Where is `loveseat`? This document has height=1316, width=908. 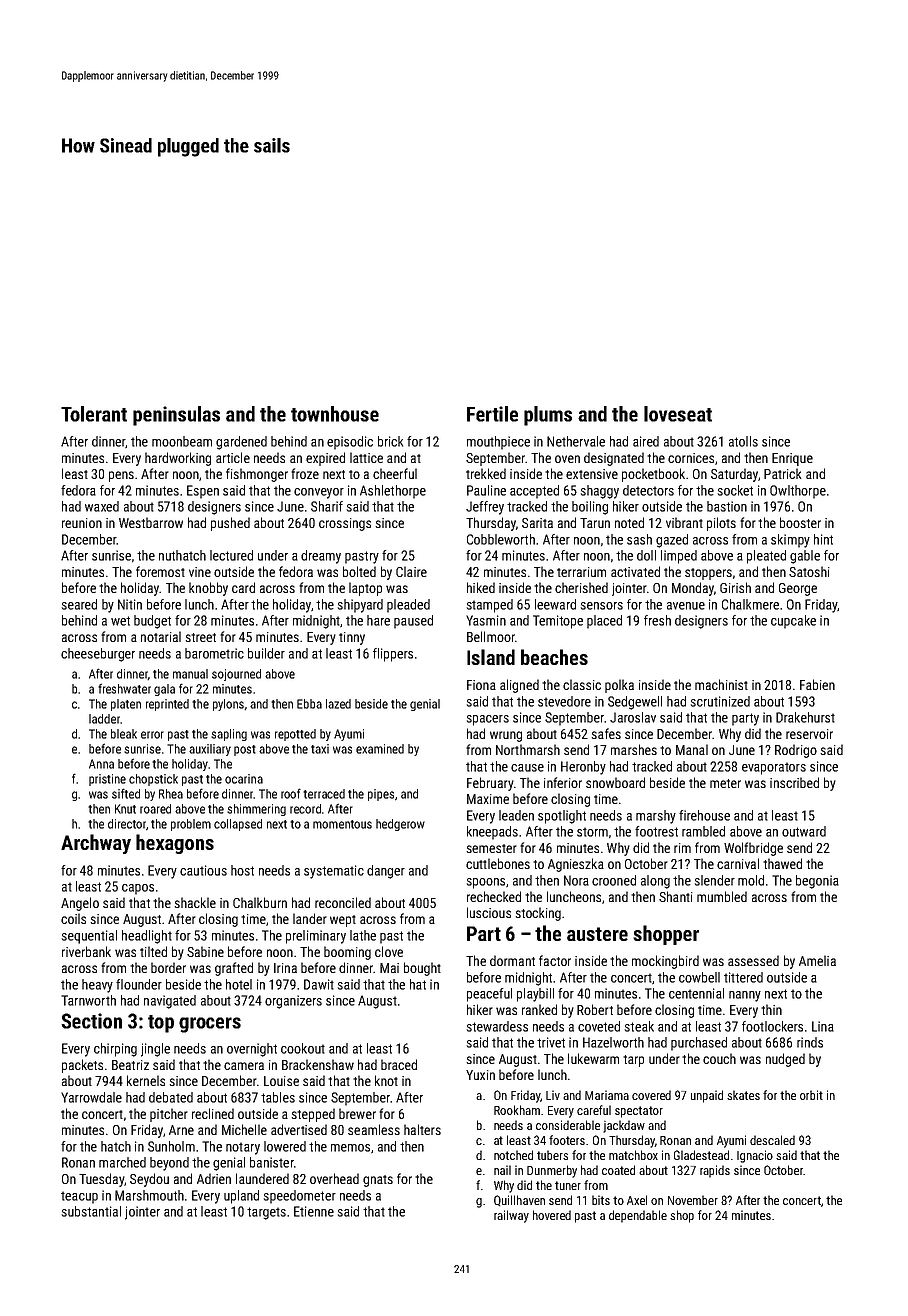
loveseat is located at coordinates (678, 414).
